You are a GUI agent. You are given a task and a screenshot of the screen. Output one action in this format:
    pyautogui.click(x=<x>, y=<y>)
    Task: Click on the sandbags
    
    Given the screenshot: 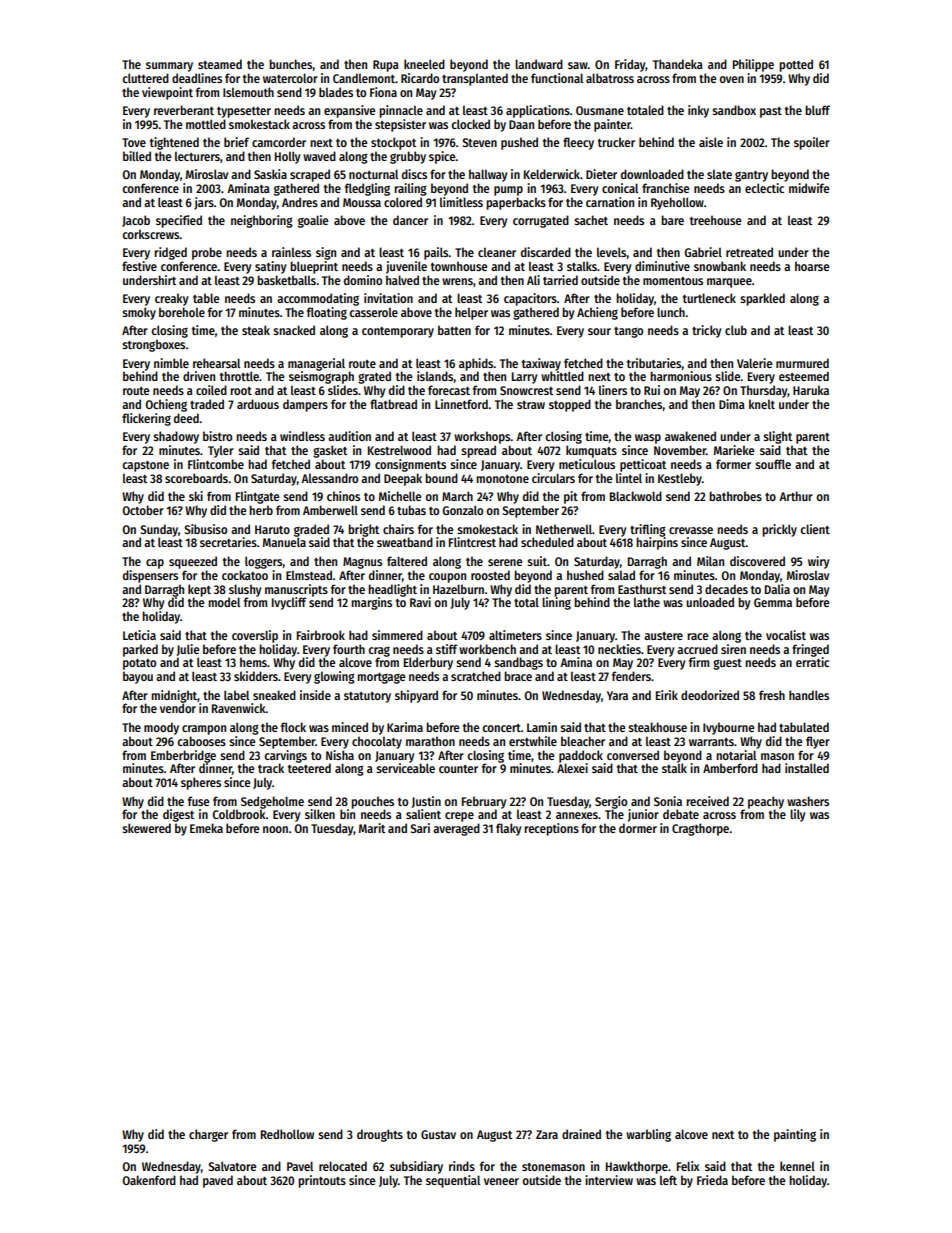 What is the action you would take?
    pyautogui.click(x=518, y=663)
